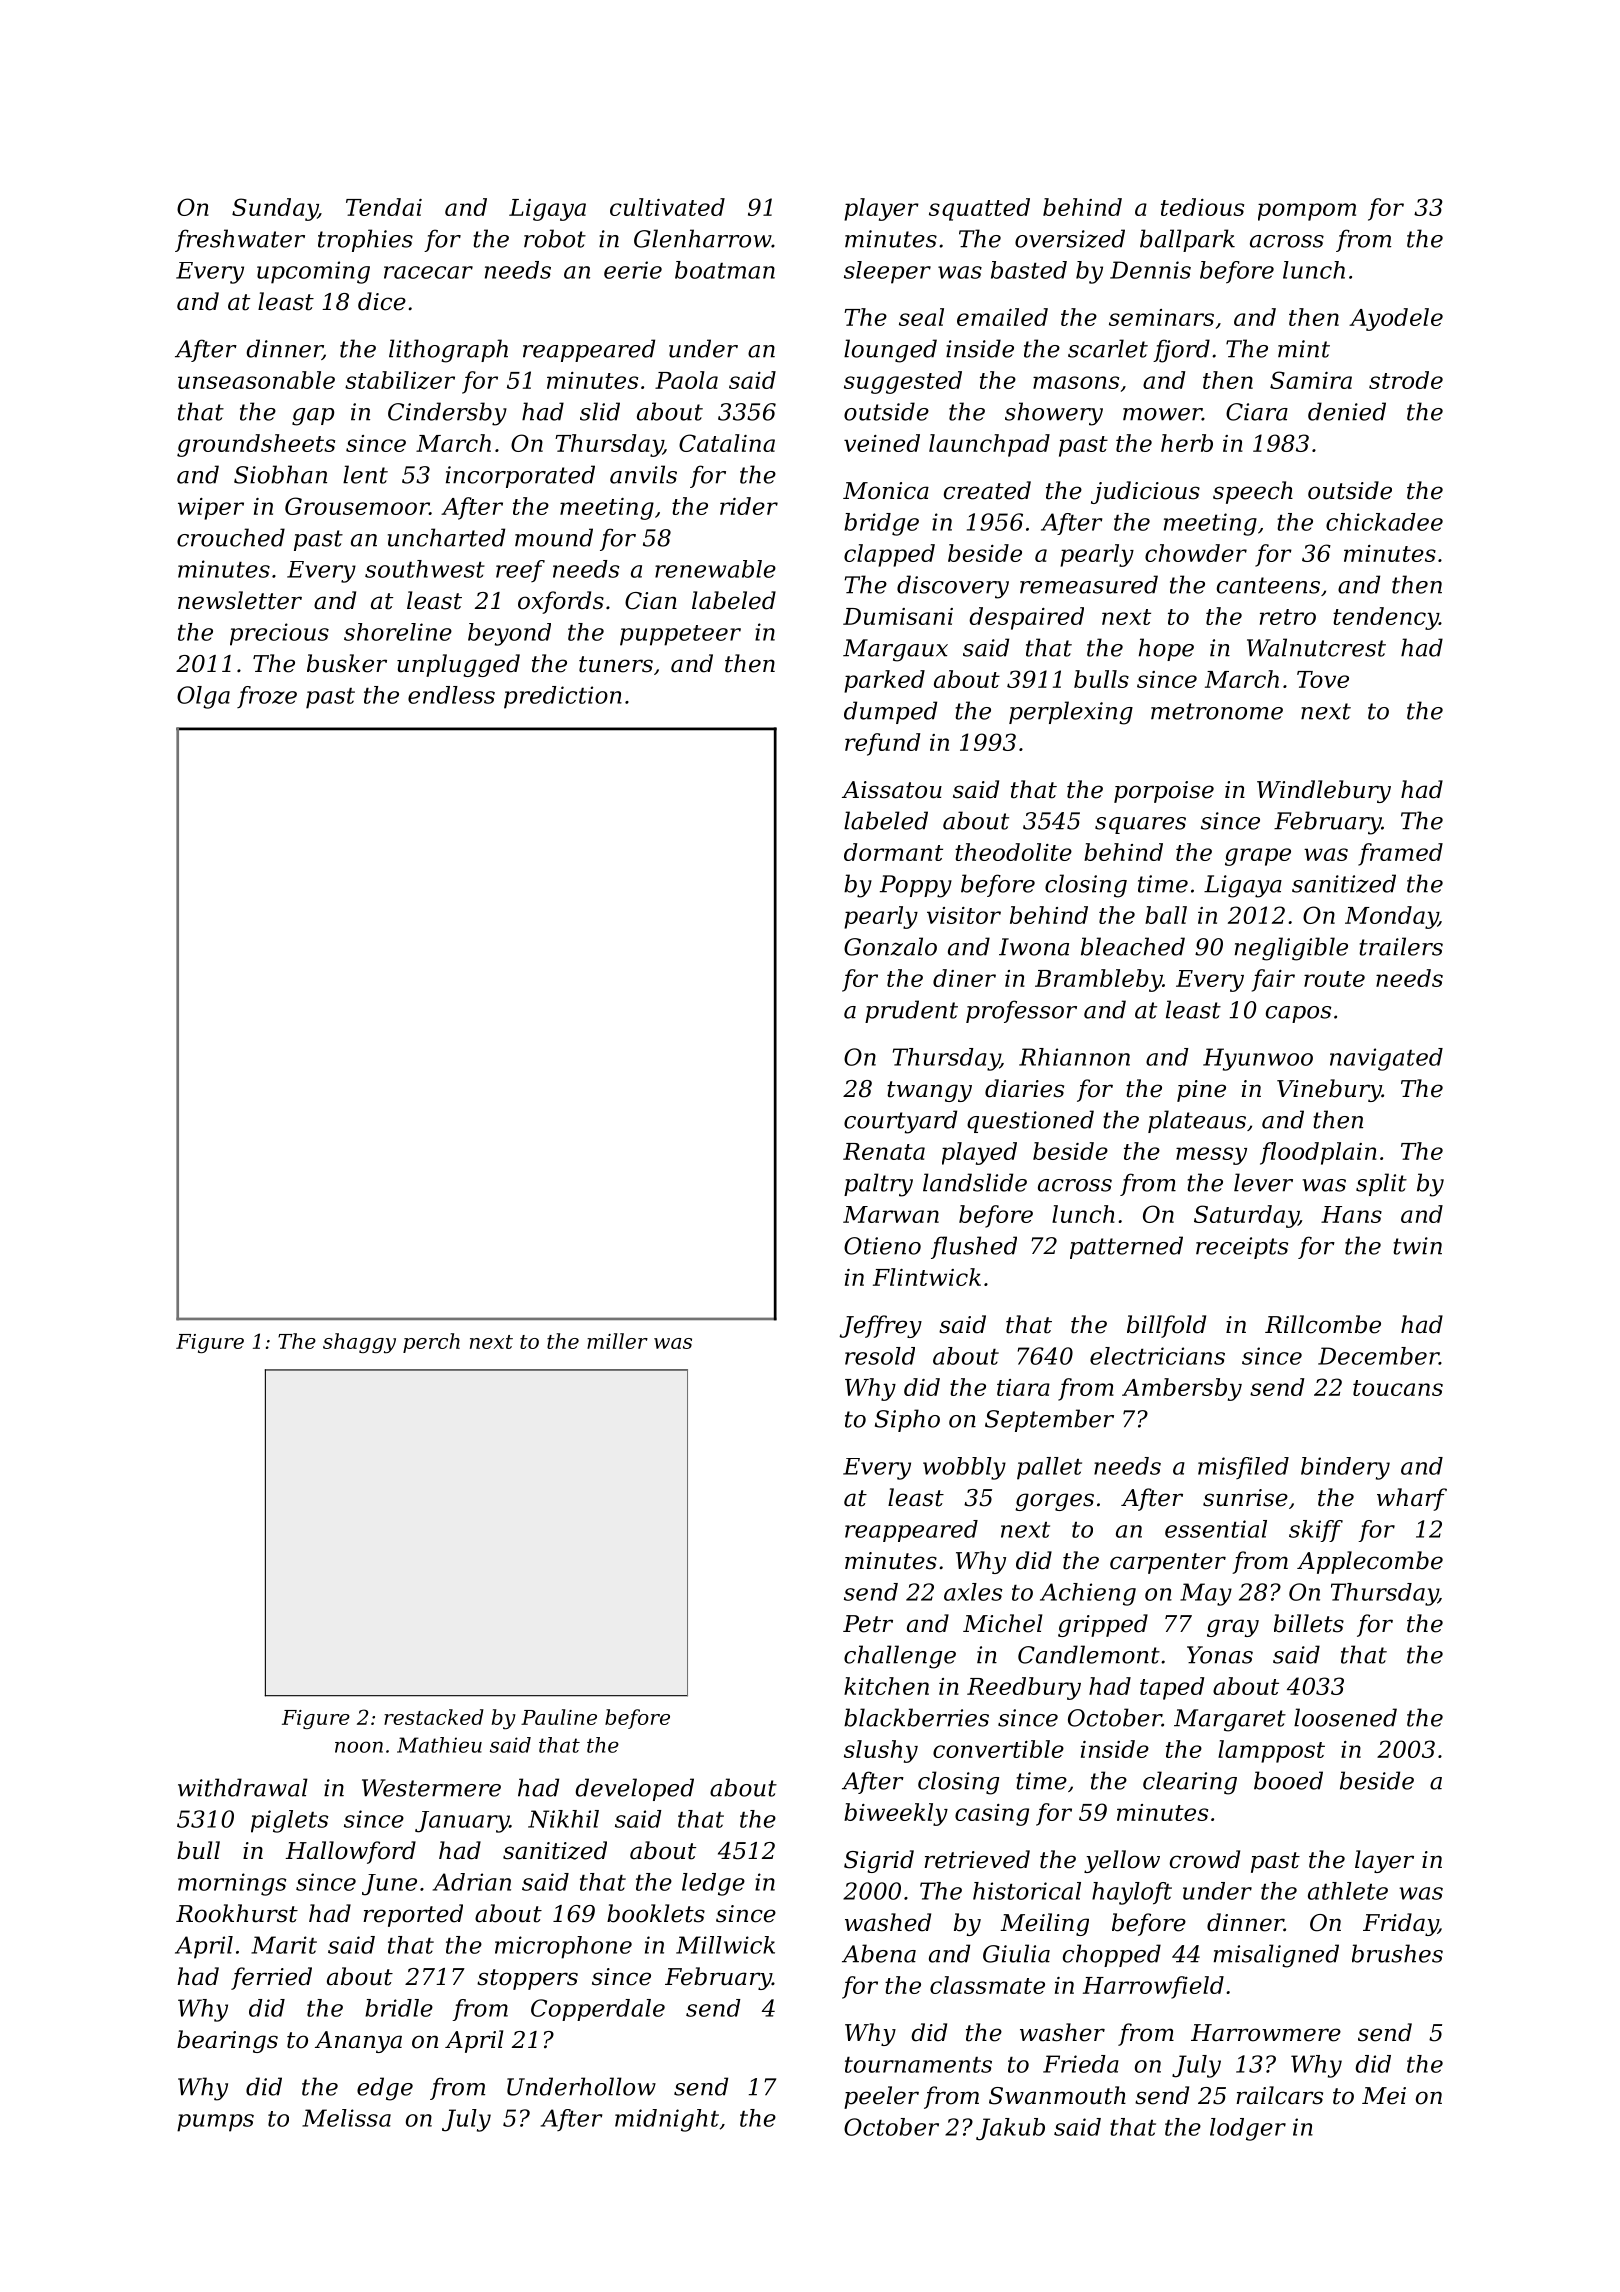 The height and width of the document is (2292, 1620). Describe the element at coordinates (275, 209) in the document. I see `Sunday` at that location.
